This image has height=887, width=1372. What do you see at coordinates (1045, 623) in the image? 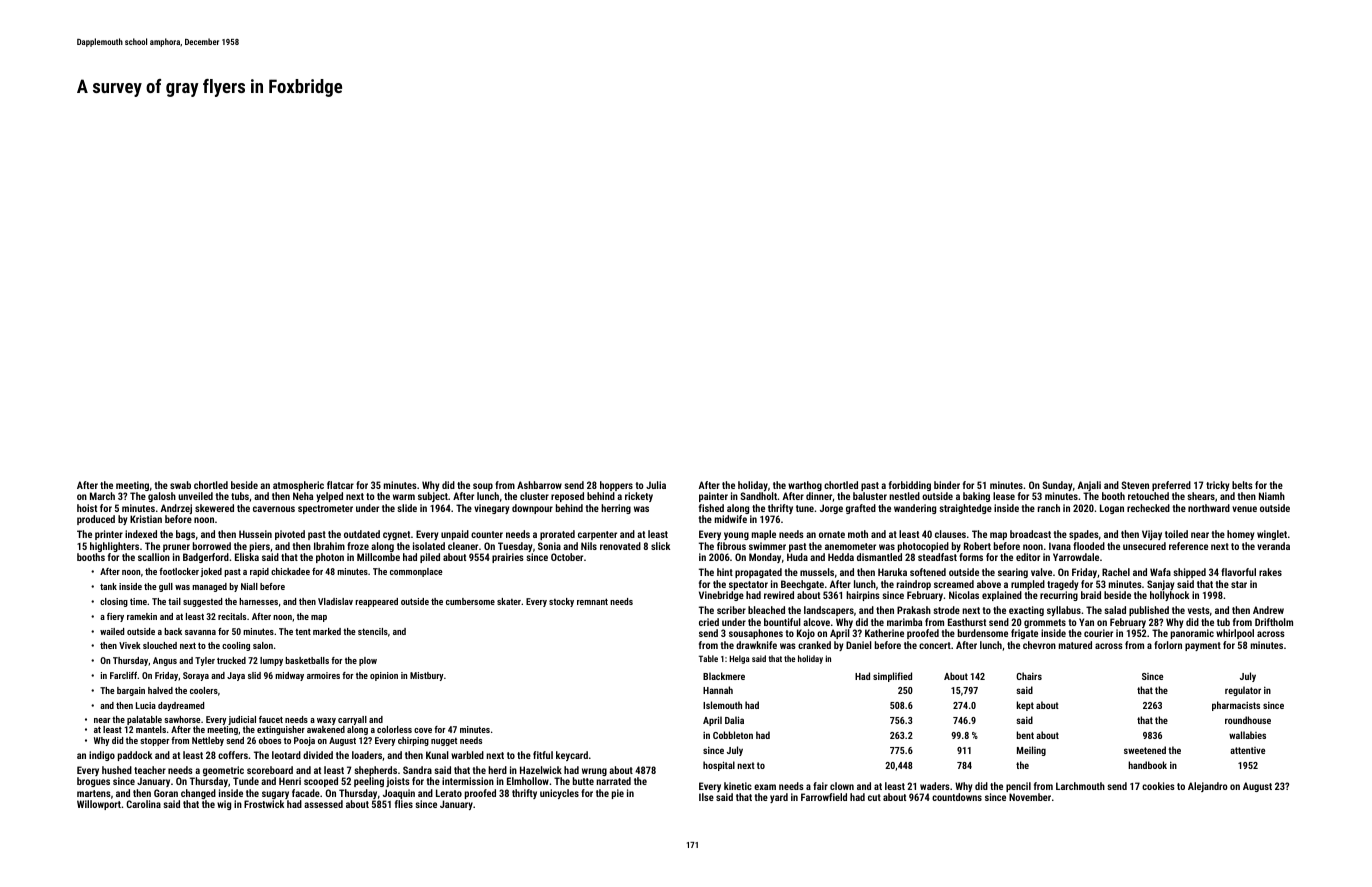
I see `grommets` at bounding box center [1045, 623].
